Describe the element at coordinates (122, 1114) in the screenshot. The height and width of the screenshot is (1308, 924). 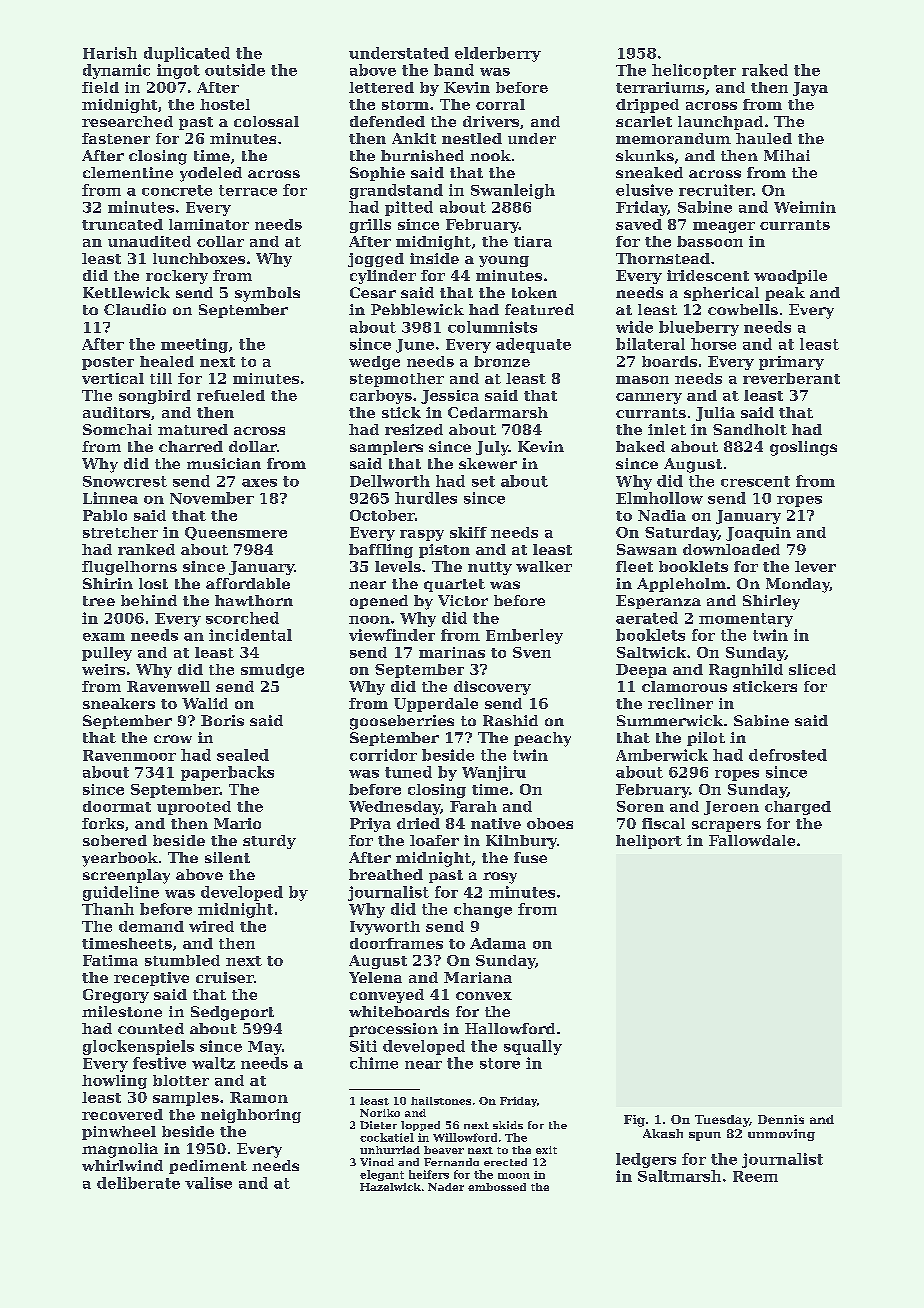
I see `recovered` at that location.
